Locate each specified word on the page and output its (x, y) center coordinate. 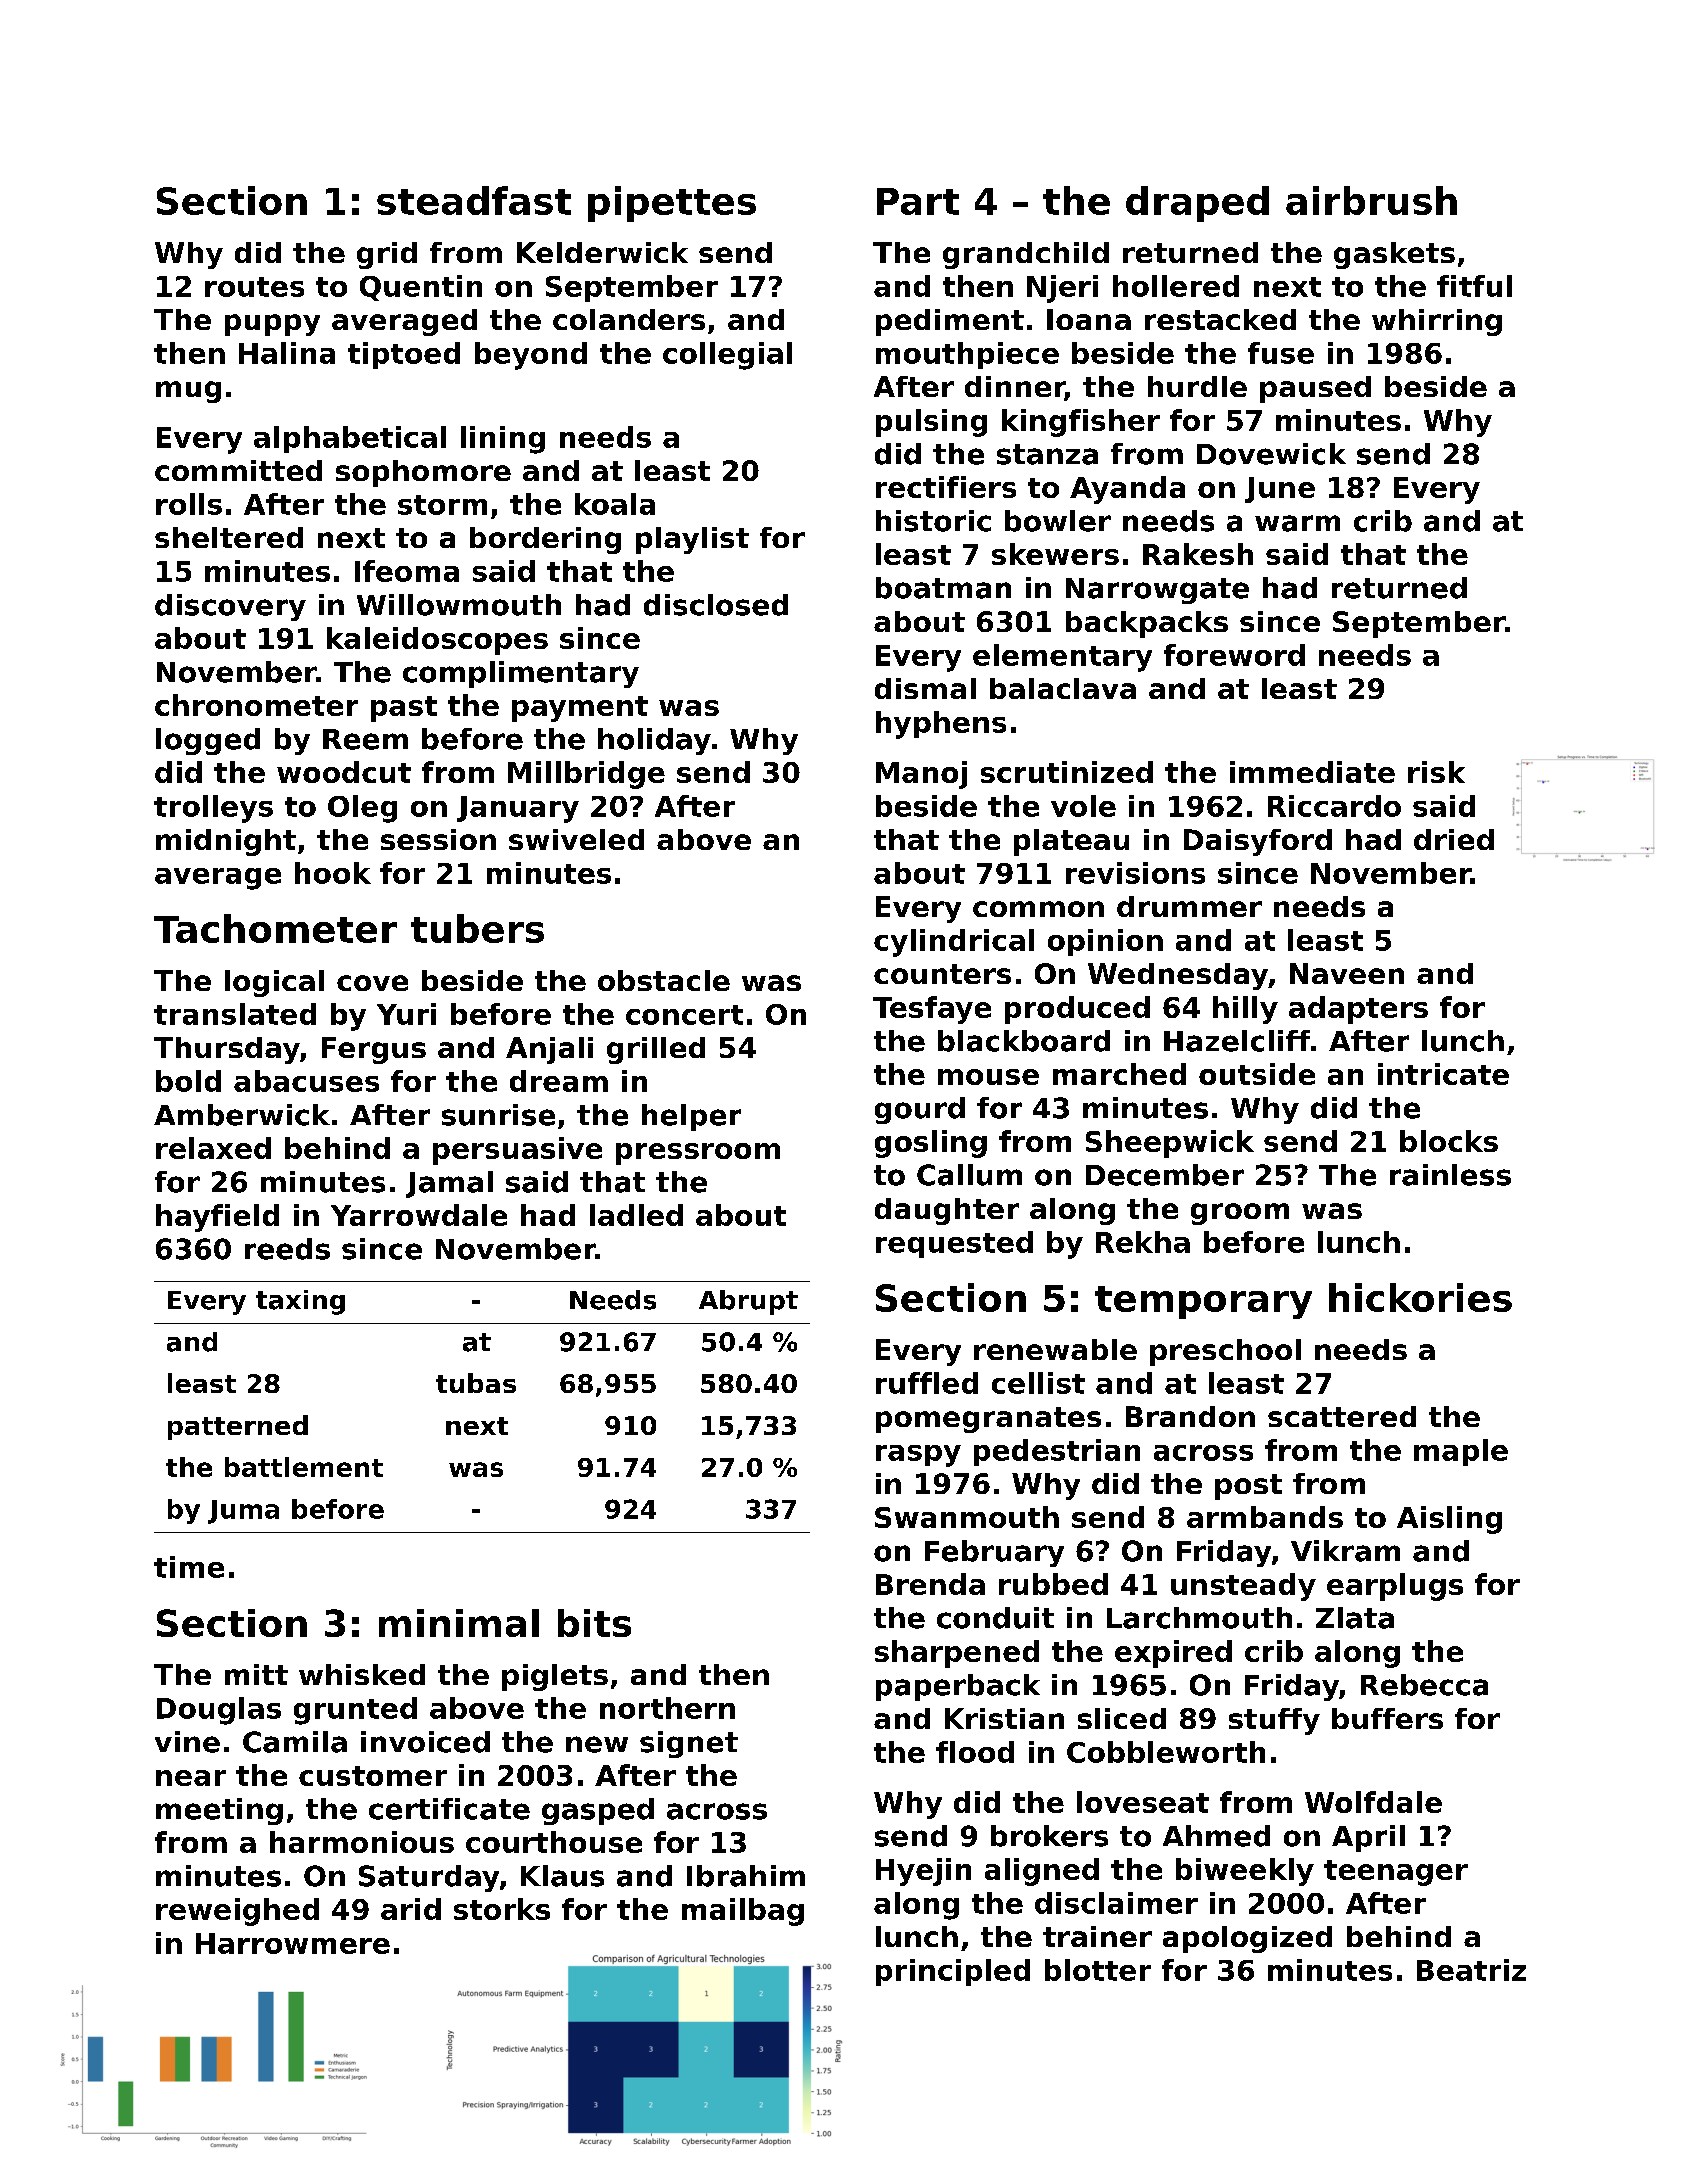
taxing (300, 1302)
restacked (1220, 319)
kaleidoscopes (437, 641)
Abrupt (748, 1302)
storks (502, 1909)
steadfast (474, 200)
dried (1454, 839)
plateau (1071, 842)
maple (1461, 1452)
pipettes (672, 204)
